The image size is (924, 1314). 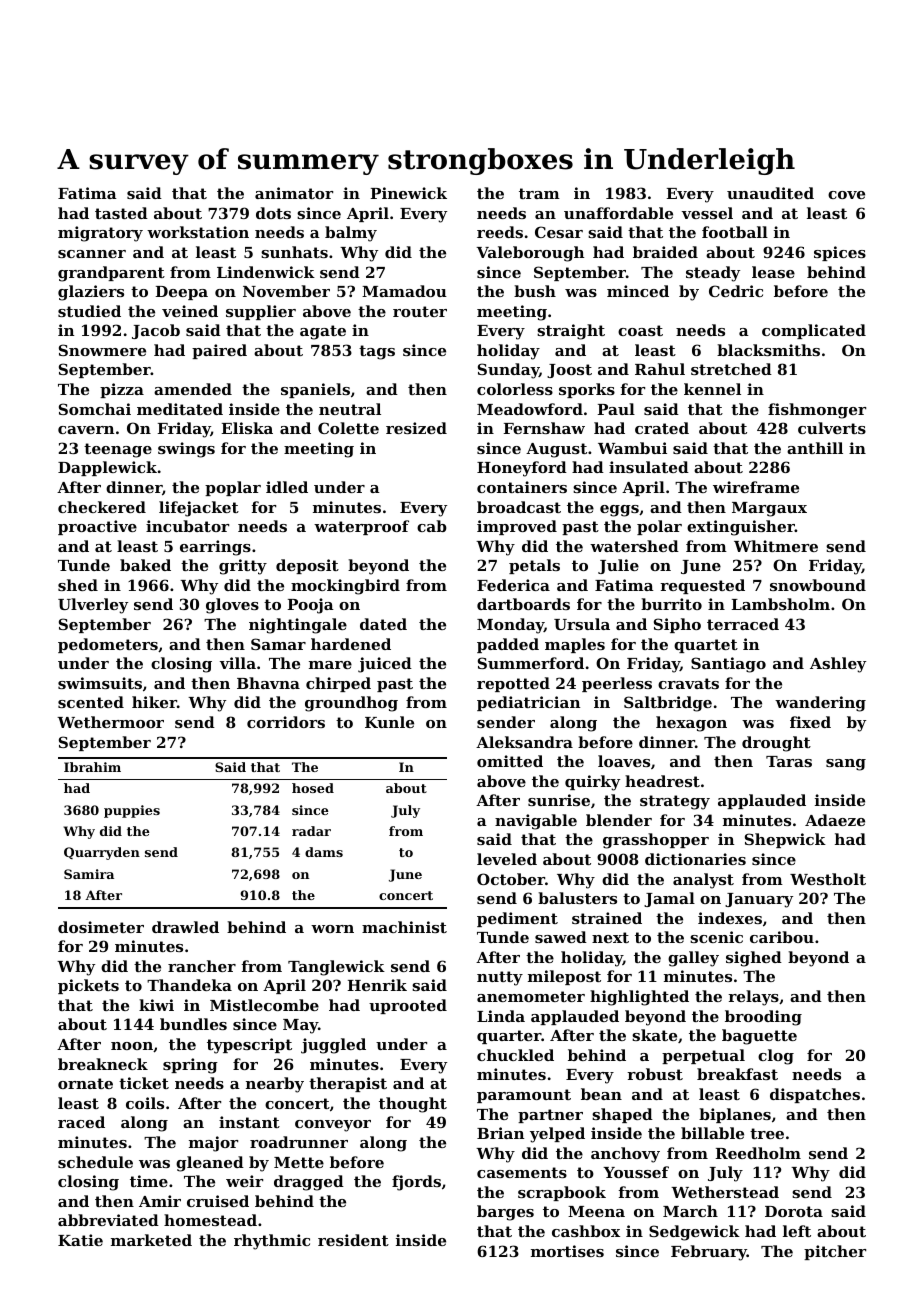 I want to click on complicated, so click(x=814, y=331).
